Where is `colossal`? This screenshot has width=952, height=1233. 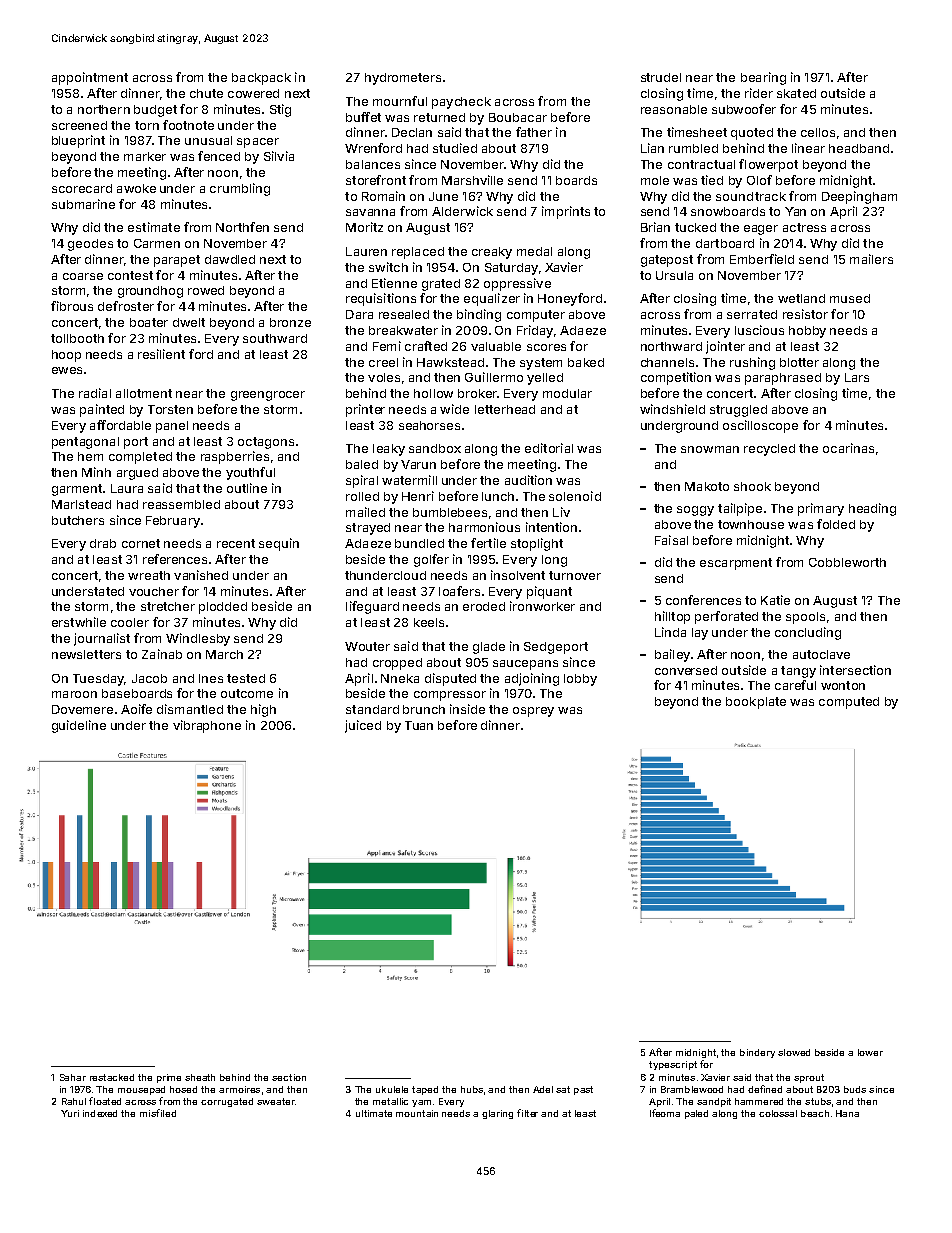 colossal is located at coordinates (778, 1113).
